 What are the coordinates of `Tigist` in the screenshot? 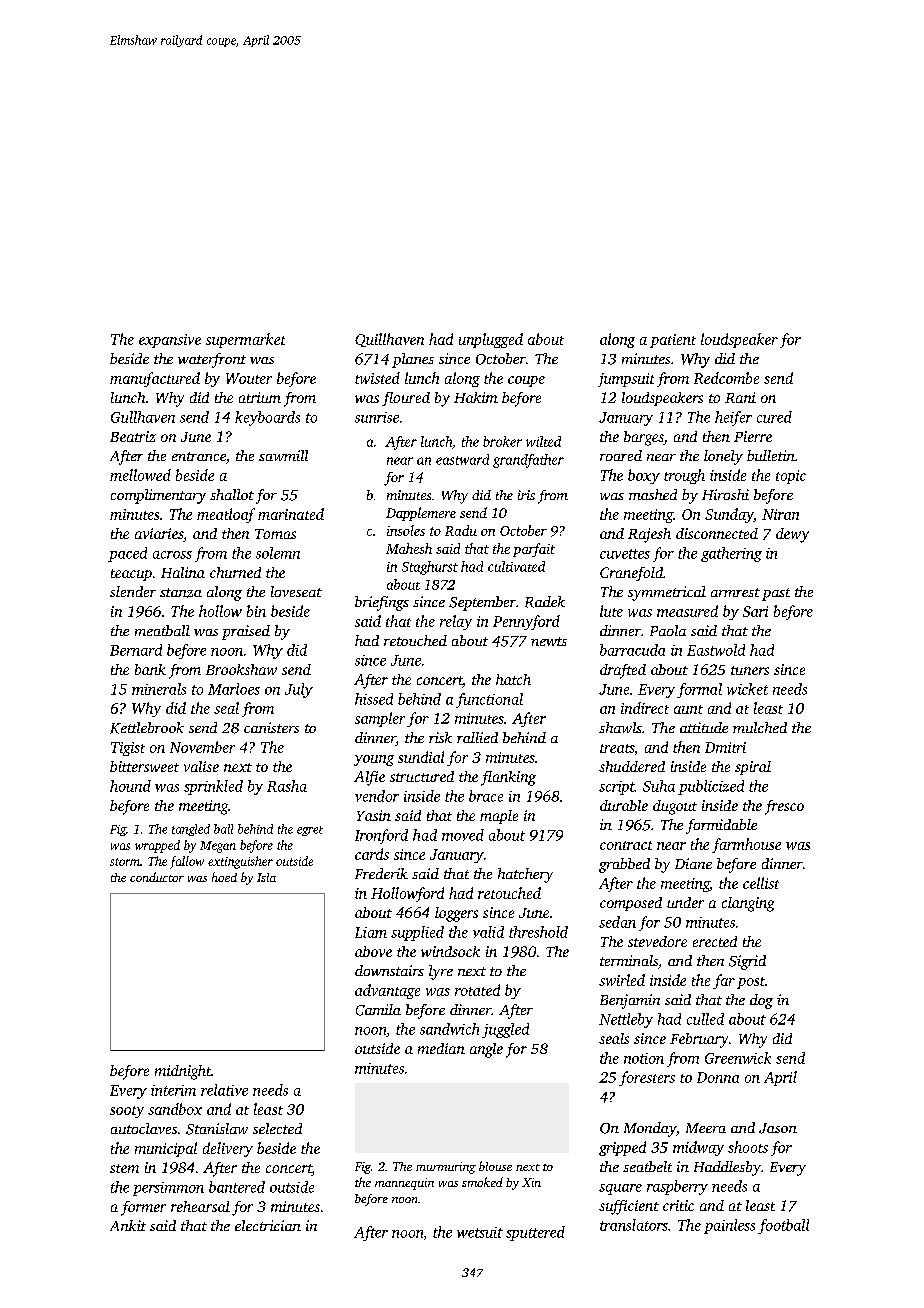 It's located at (128, 749).
